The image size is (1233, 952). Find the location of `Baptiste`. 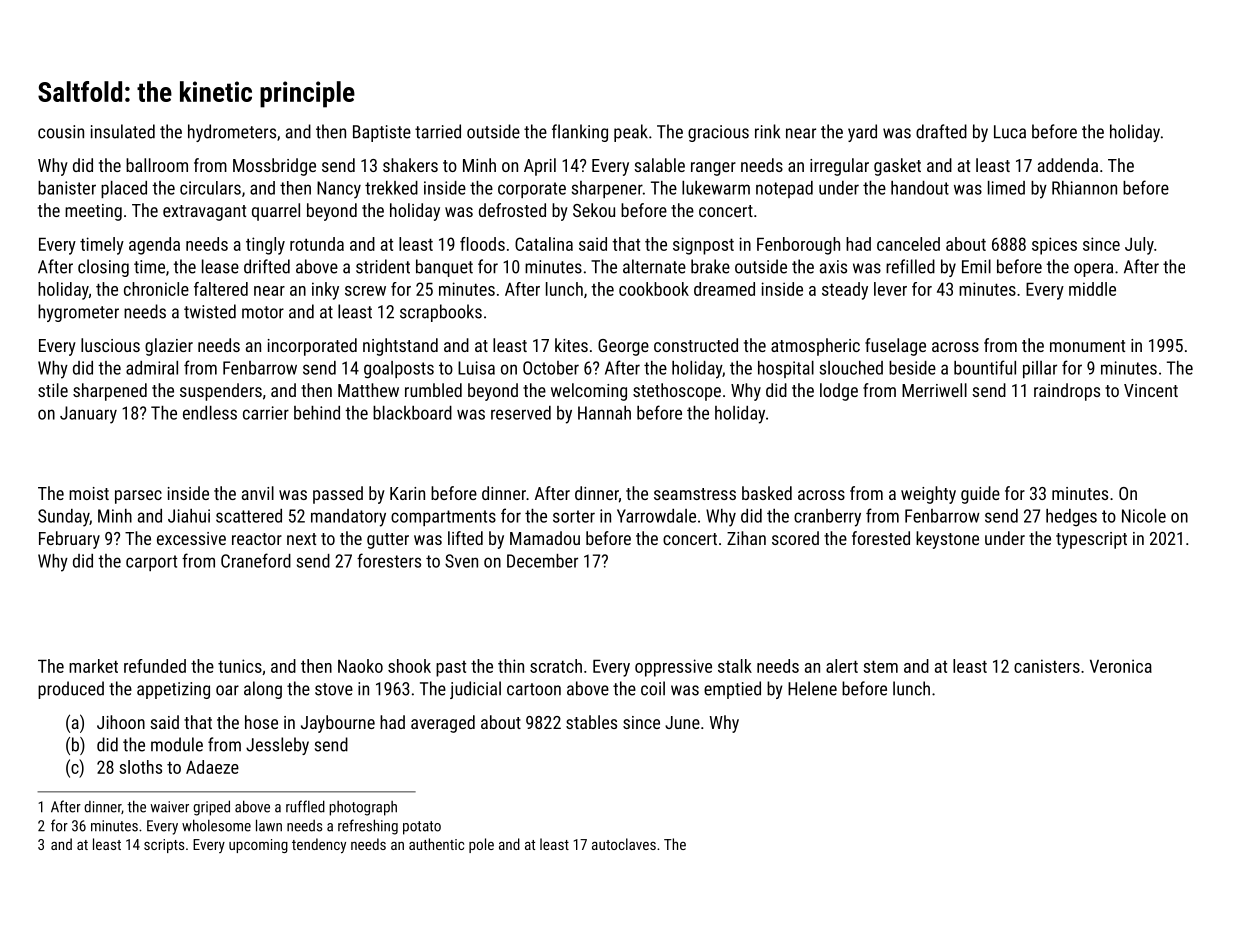

Baptiste is located at coordinates (382, 133).
